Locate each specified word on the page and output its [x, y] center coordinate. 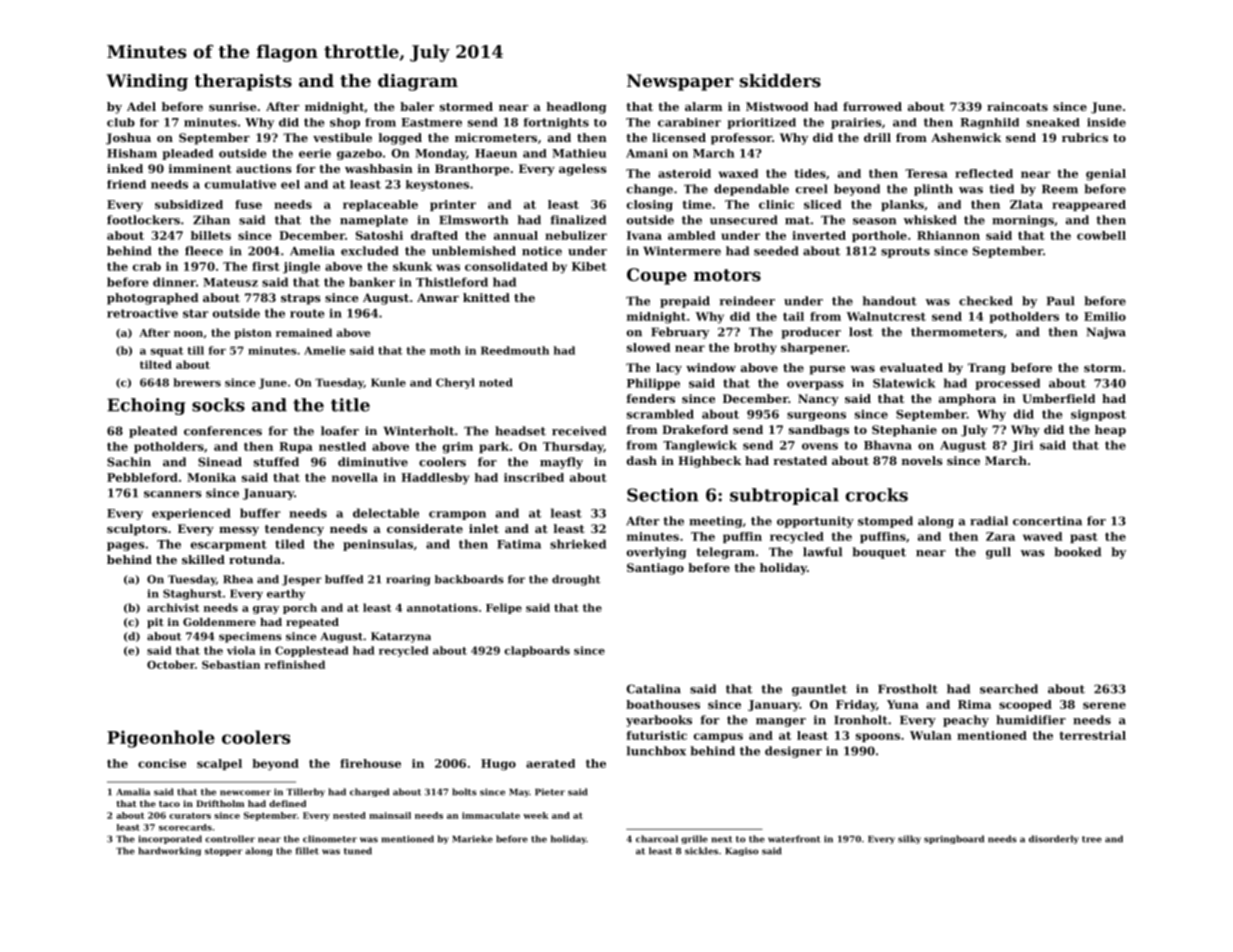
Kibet [589, 266]
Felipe [504, 608]
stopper [224, 852]
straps [301, 299]
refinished [294, 664]
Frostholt [908, 689]
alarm [703, 106]
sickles [701, 851]
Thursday [573, 448]
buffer [260, 513]
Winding [147, 82]
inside [1106, 122]
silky [909, 839]
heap [1110, 431]
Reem [1060, 189]
